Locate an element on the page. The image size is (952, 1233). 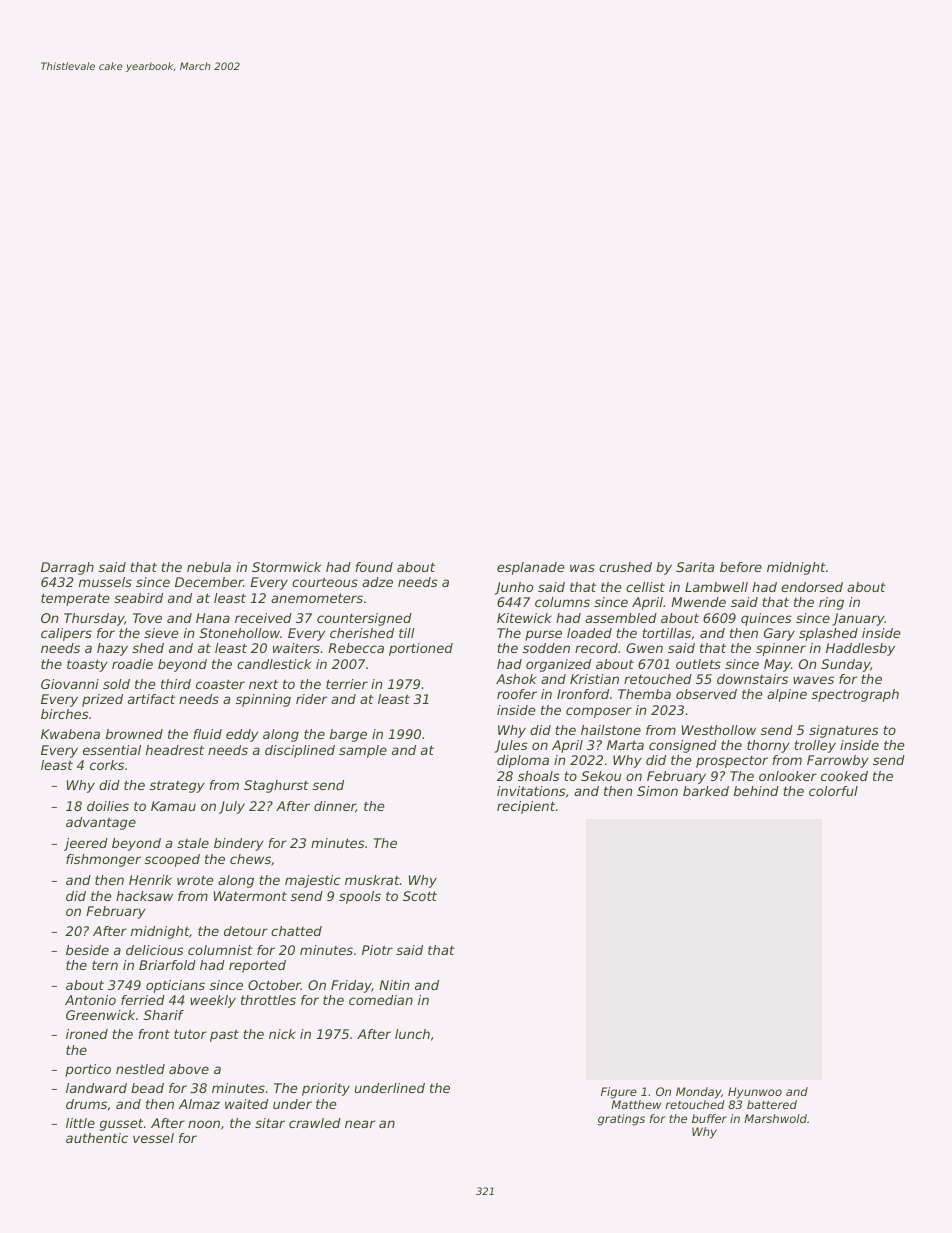
found is located at coordinates (374, 567).
